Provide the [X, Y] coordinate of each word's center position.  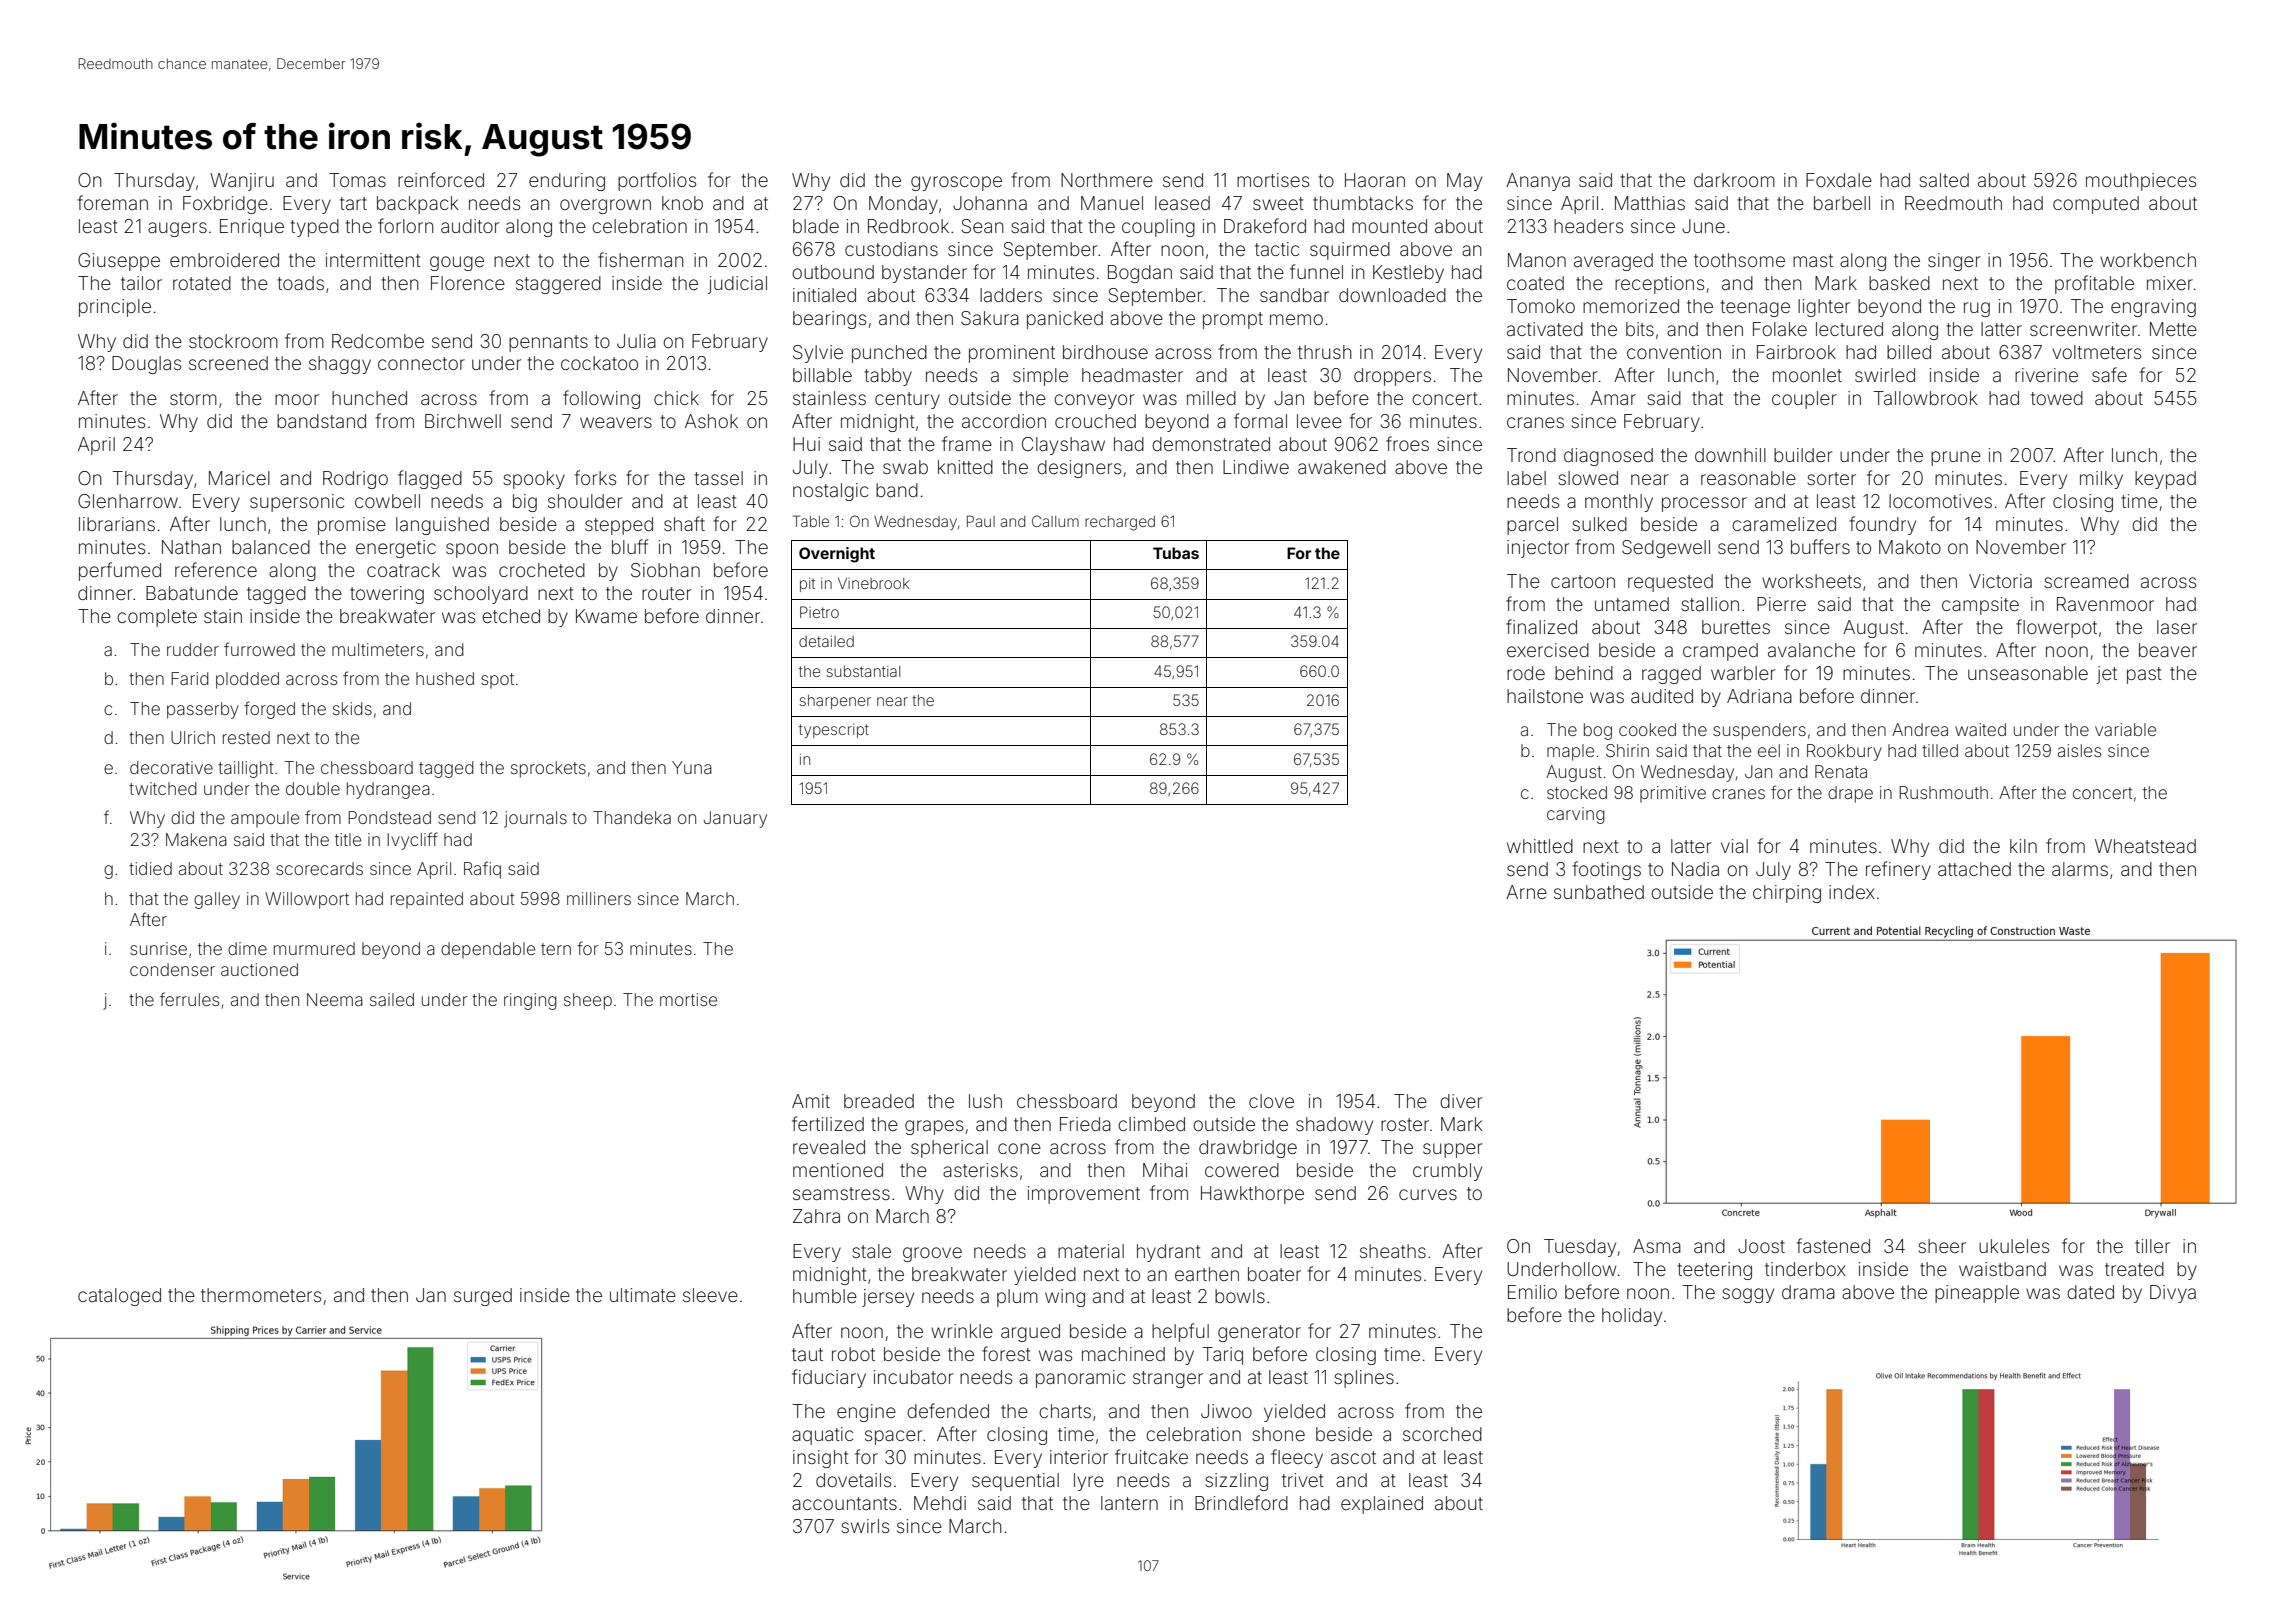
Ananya [1538, 182]
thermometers [261, 1295]
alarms [2080, 869]
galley [217, 900]
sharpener [835, 701]
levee [1319, 421]
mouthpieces [2141, 182]
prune [1956, 458]
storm [193, 398]
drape [1850, 794]
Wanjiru [242, 182]
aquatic [822, 1436]
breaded [879, 1101]
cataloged [119, 1297]
